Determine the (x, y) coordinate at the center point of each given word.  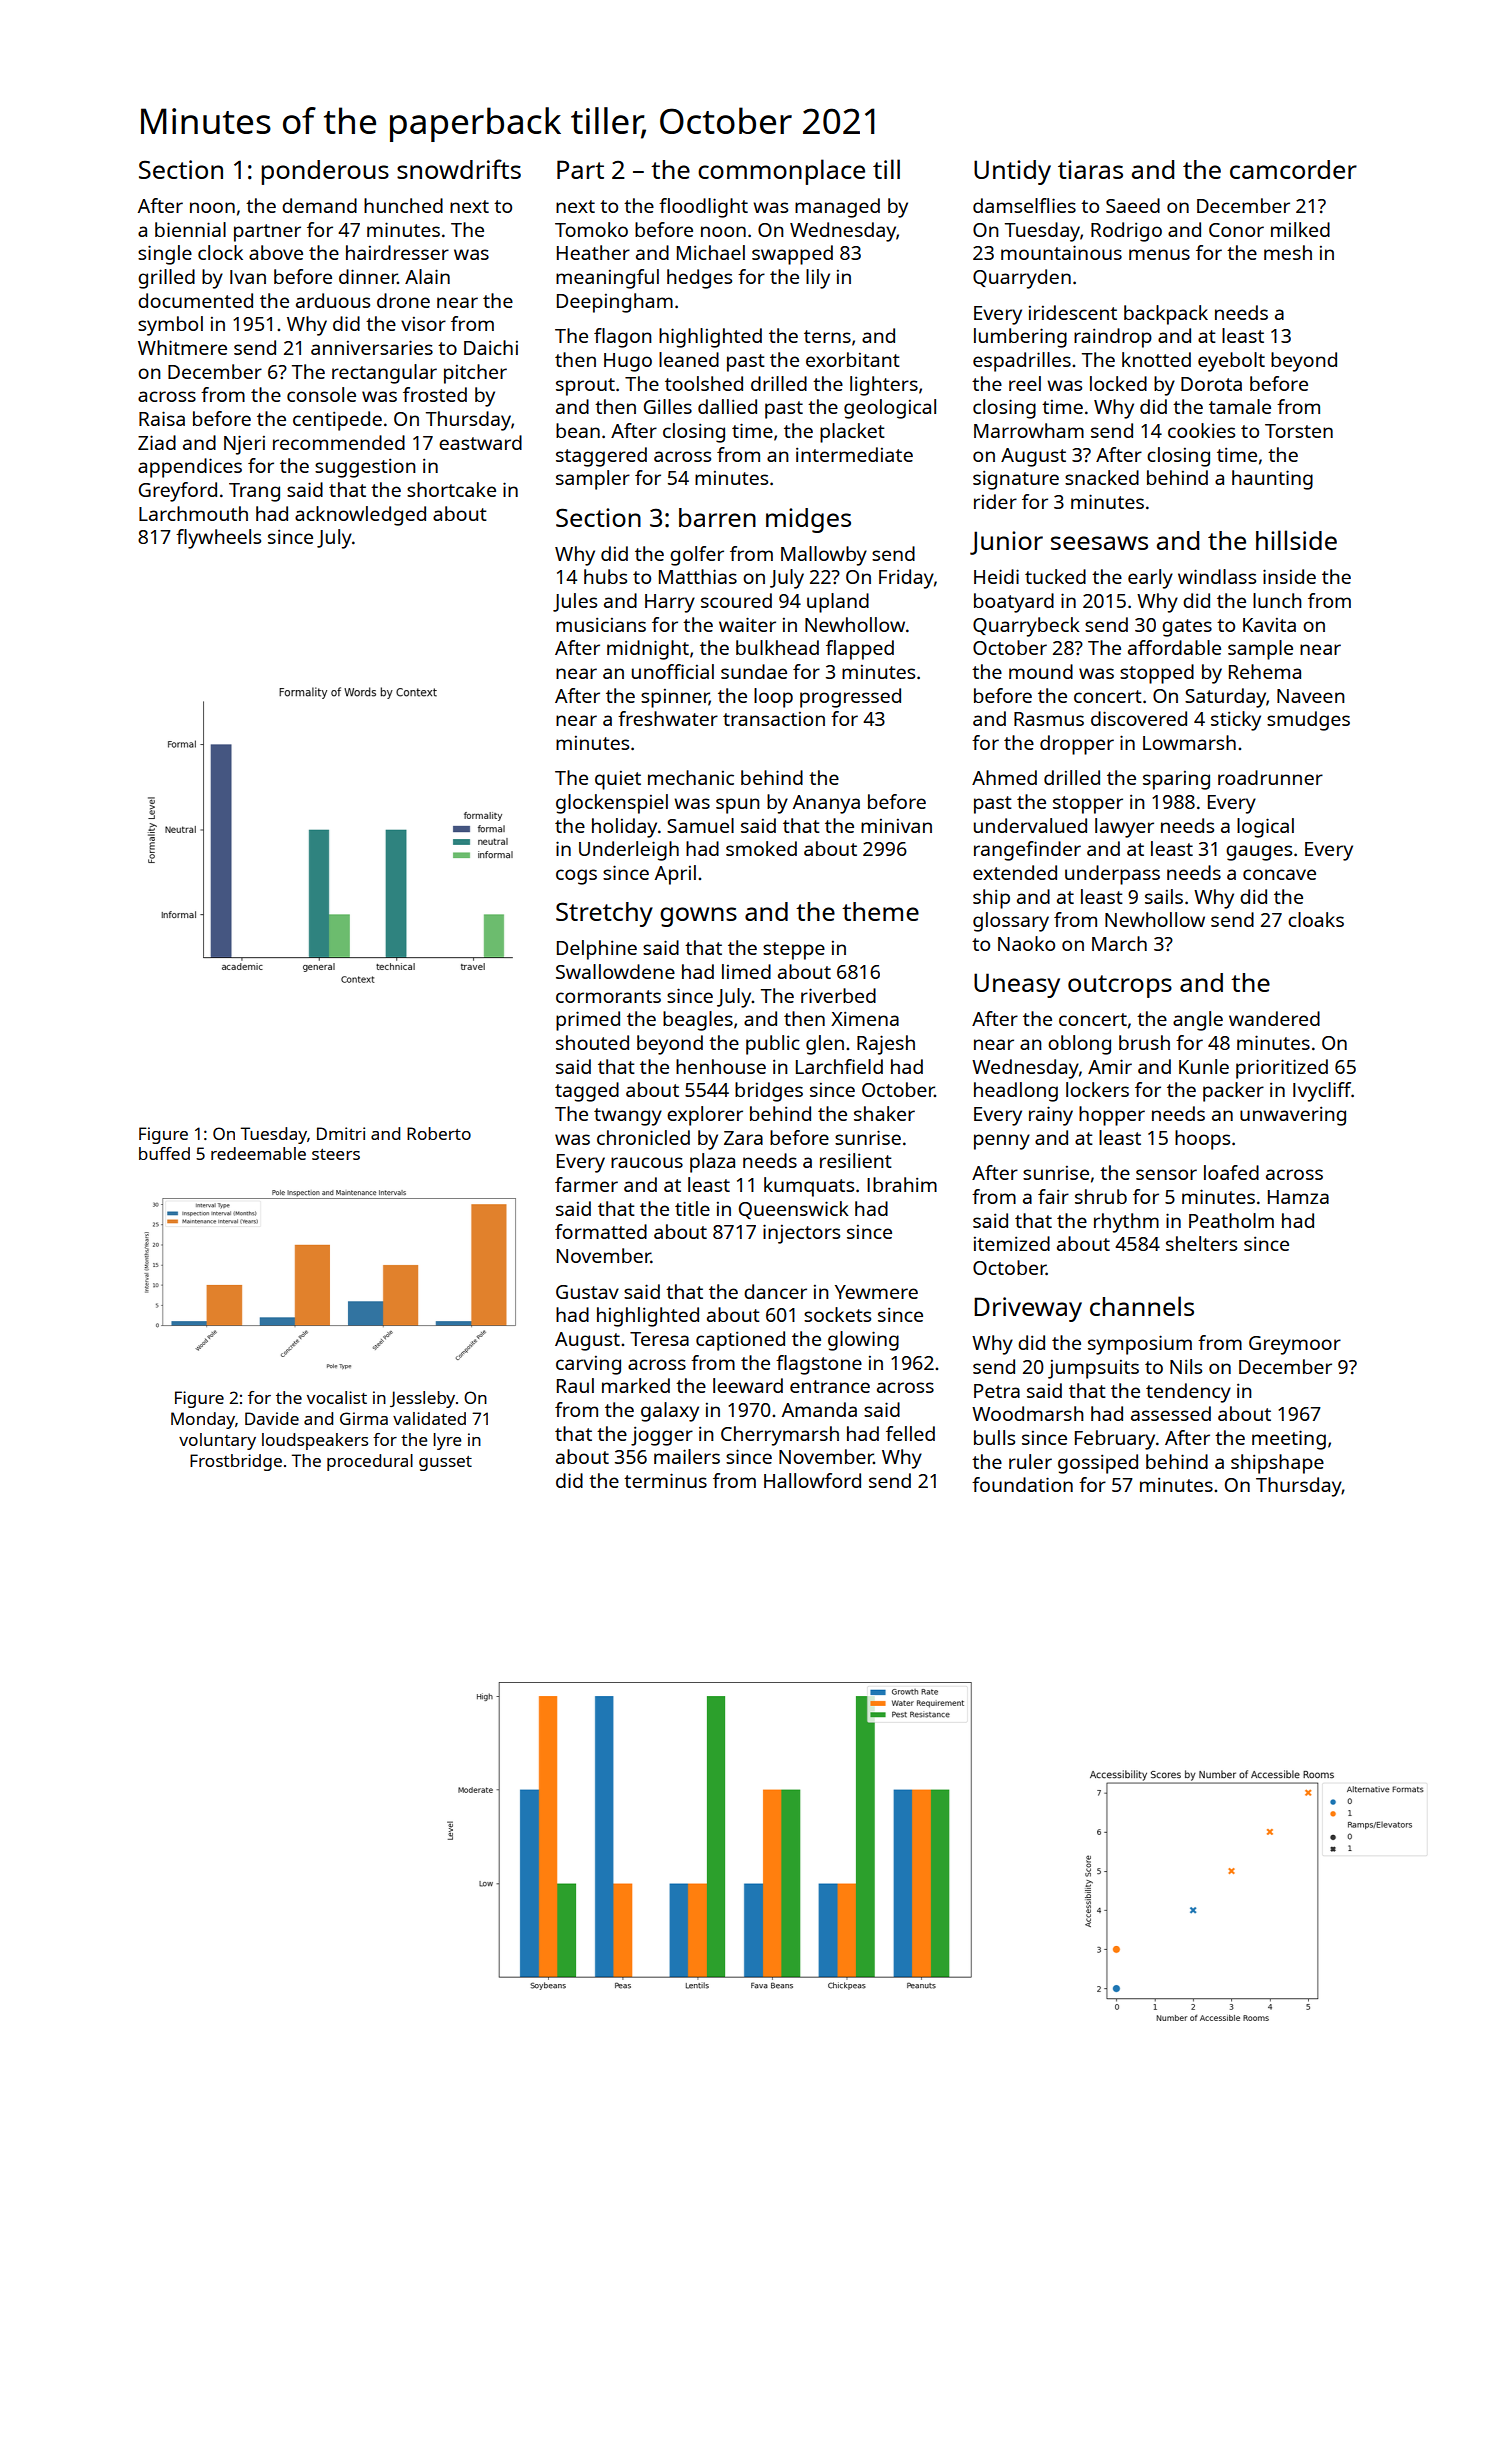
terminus (665, 1480)
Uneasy (1017, 985)
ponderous (325, 172)
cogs (576, 877)
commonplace (781, 172)
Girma (364, 1418)
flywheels (218, 539)
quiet (618, 780)
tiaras (1090, 169)
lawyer (1124, 828)
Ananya (826, 804)
